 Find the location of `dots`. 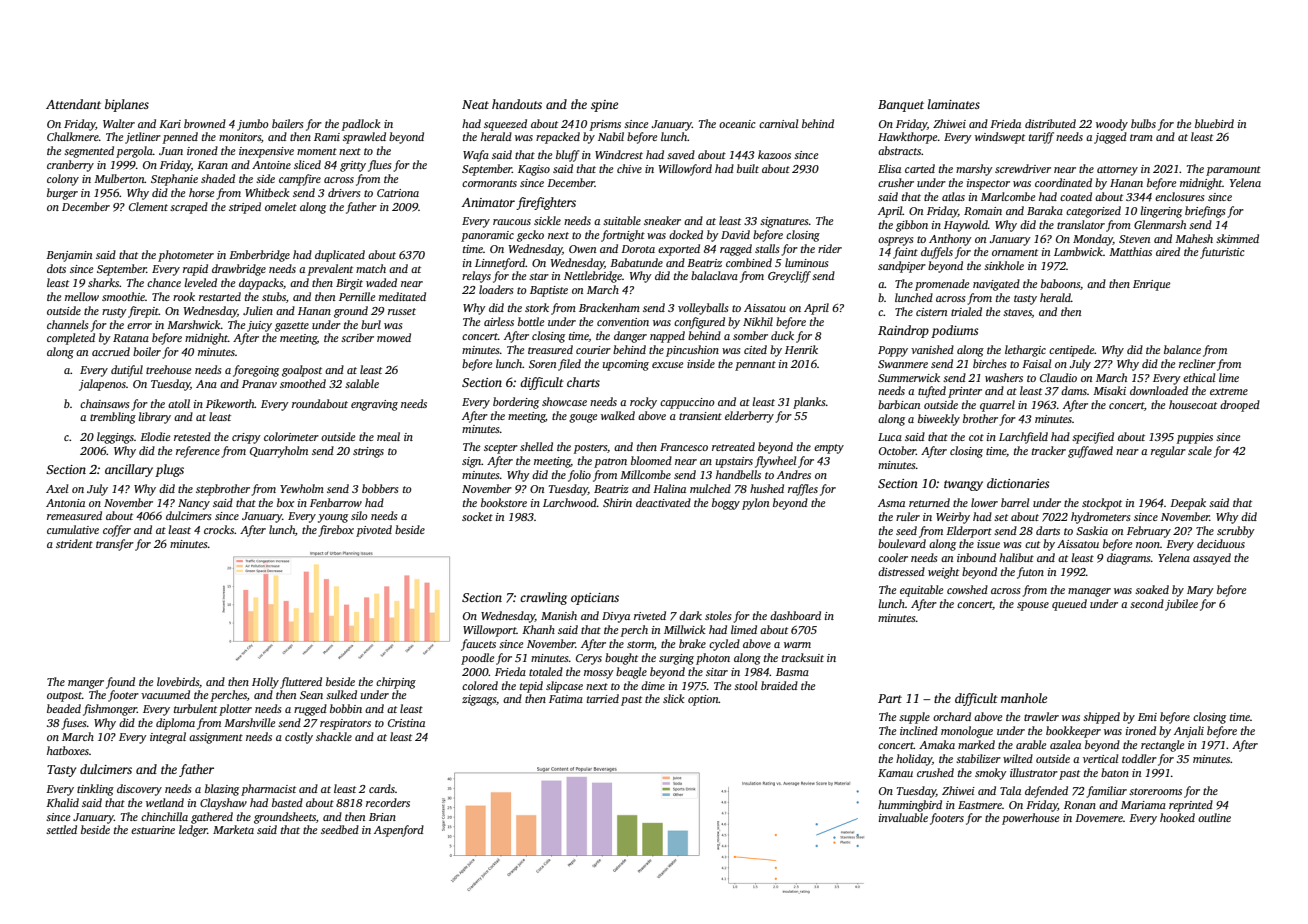

dots is located at coordinates (56, 268).
